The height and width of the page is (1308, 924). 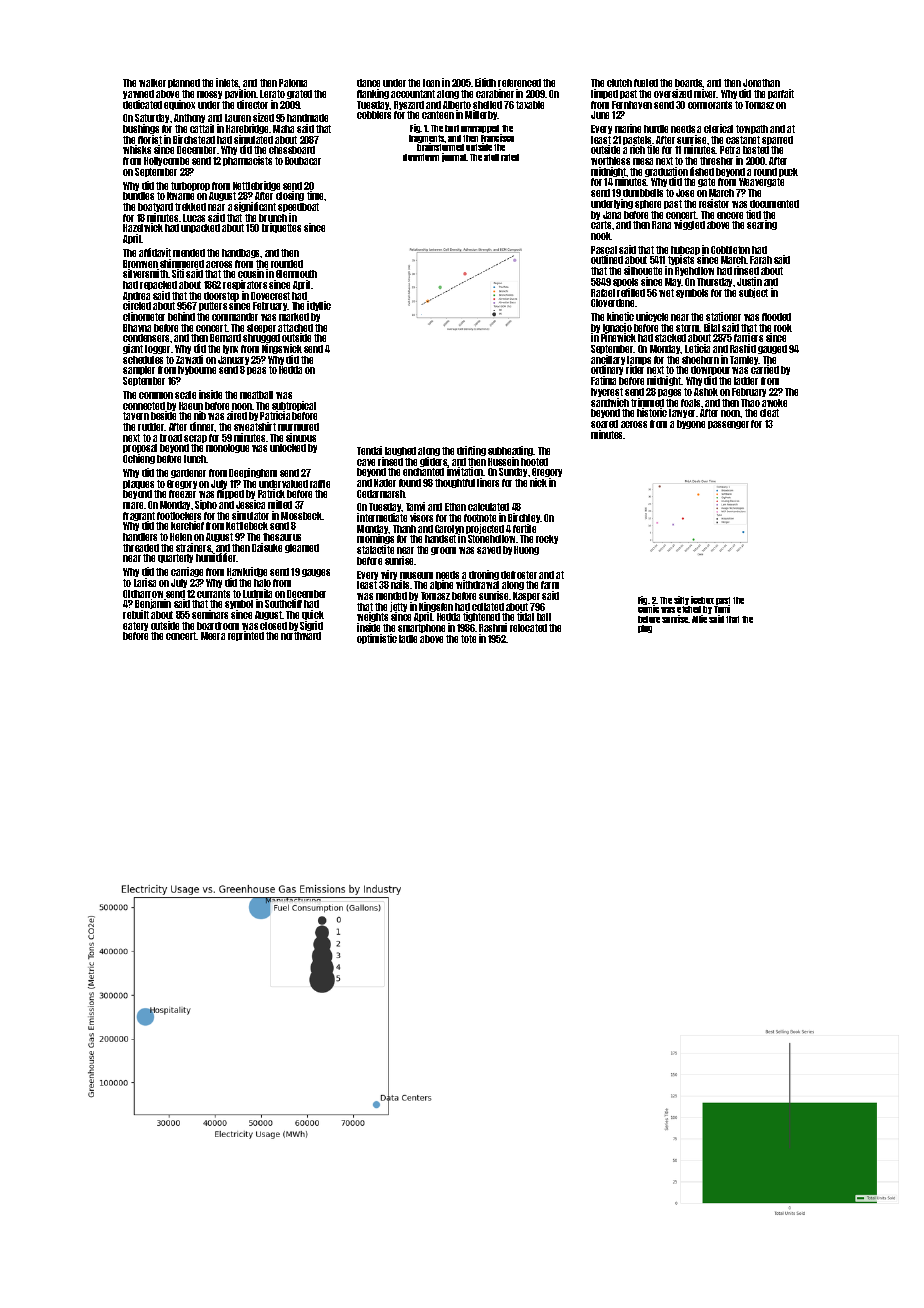 I want to click on Ryszard, so click(x=409, y=105).
